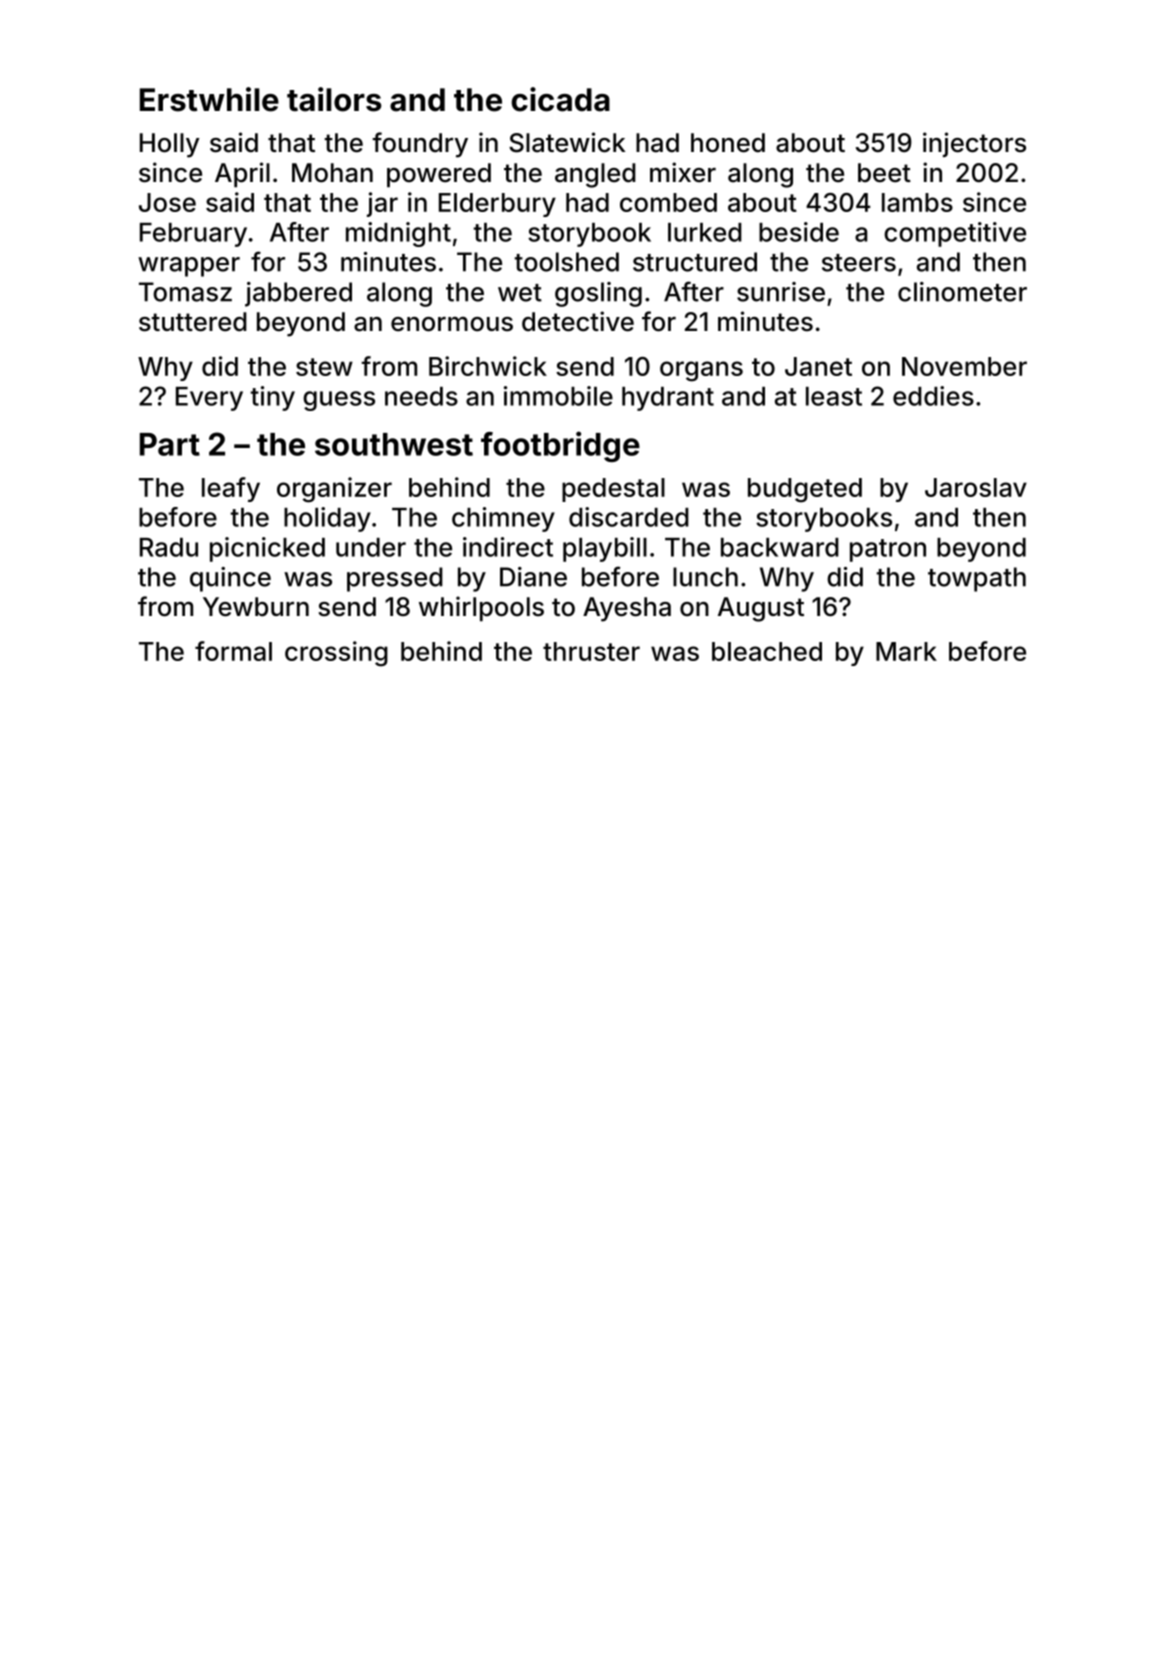 The image size is (1165, 1654). I want to click on budgeted, so click(805, 490).
